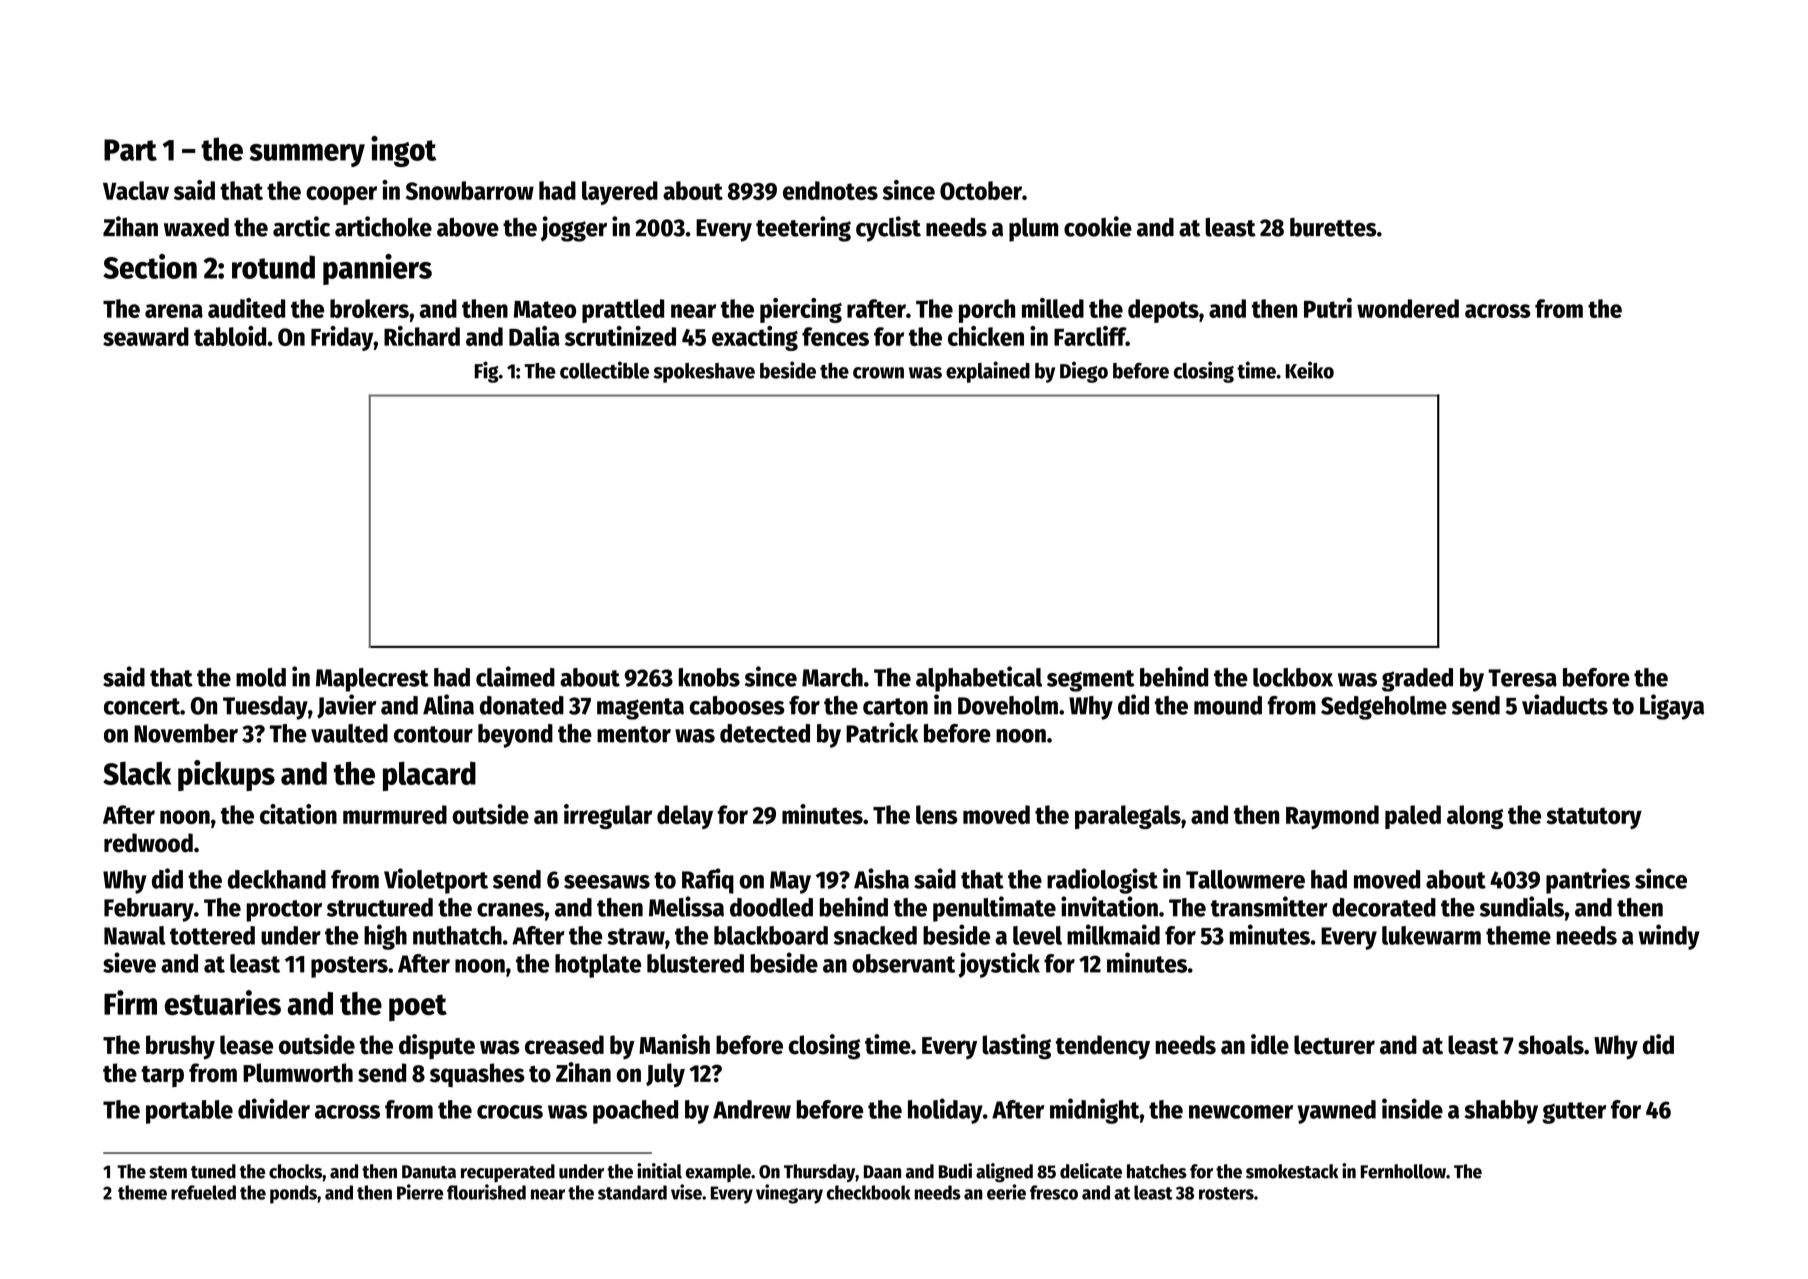  What do you see at coordinates (709, 677) in the screenshot?
I see `knobs` at bounding box center [709, 677].
